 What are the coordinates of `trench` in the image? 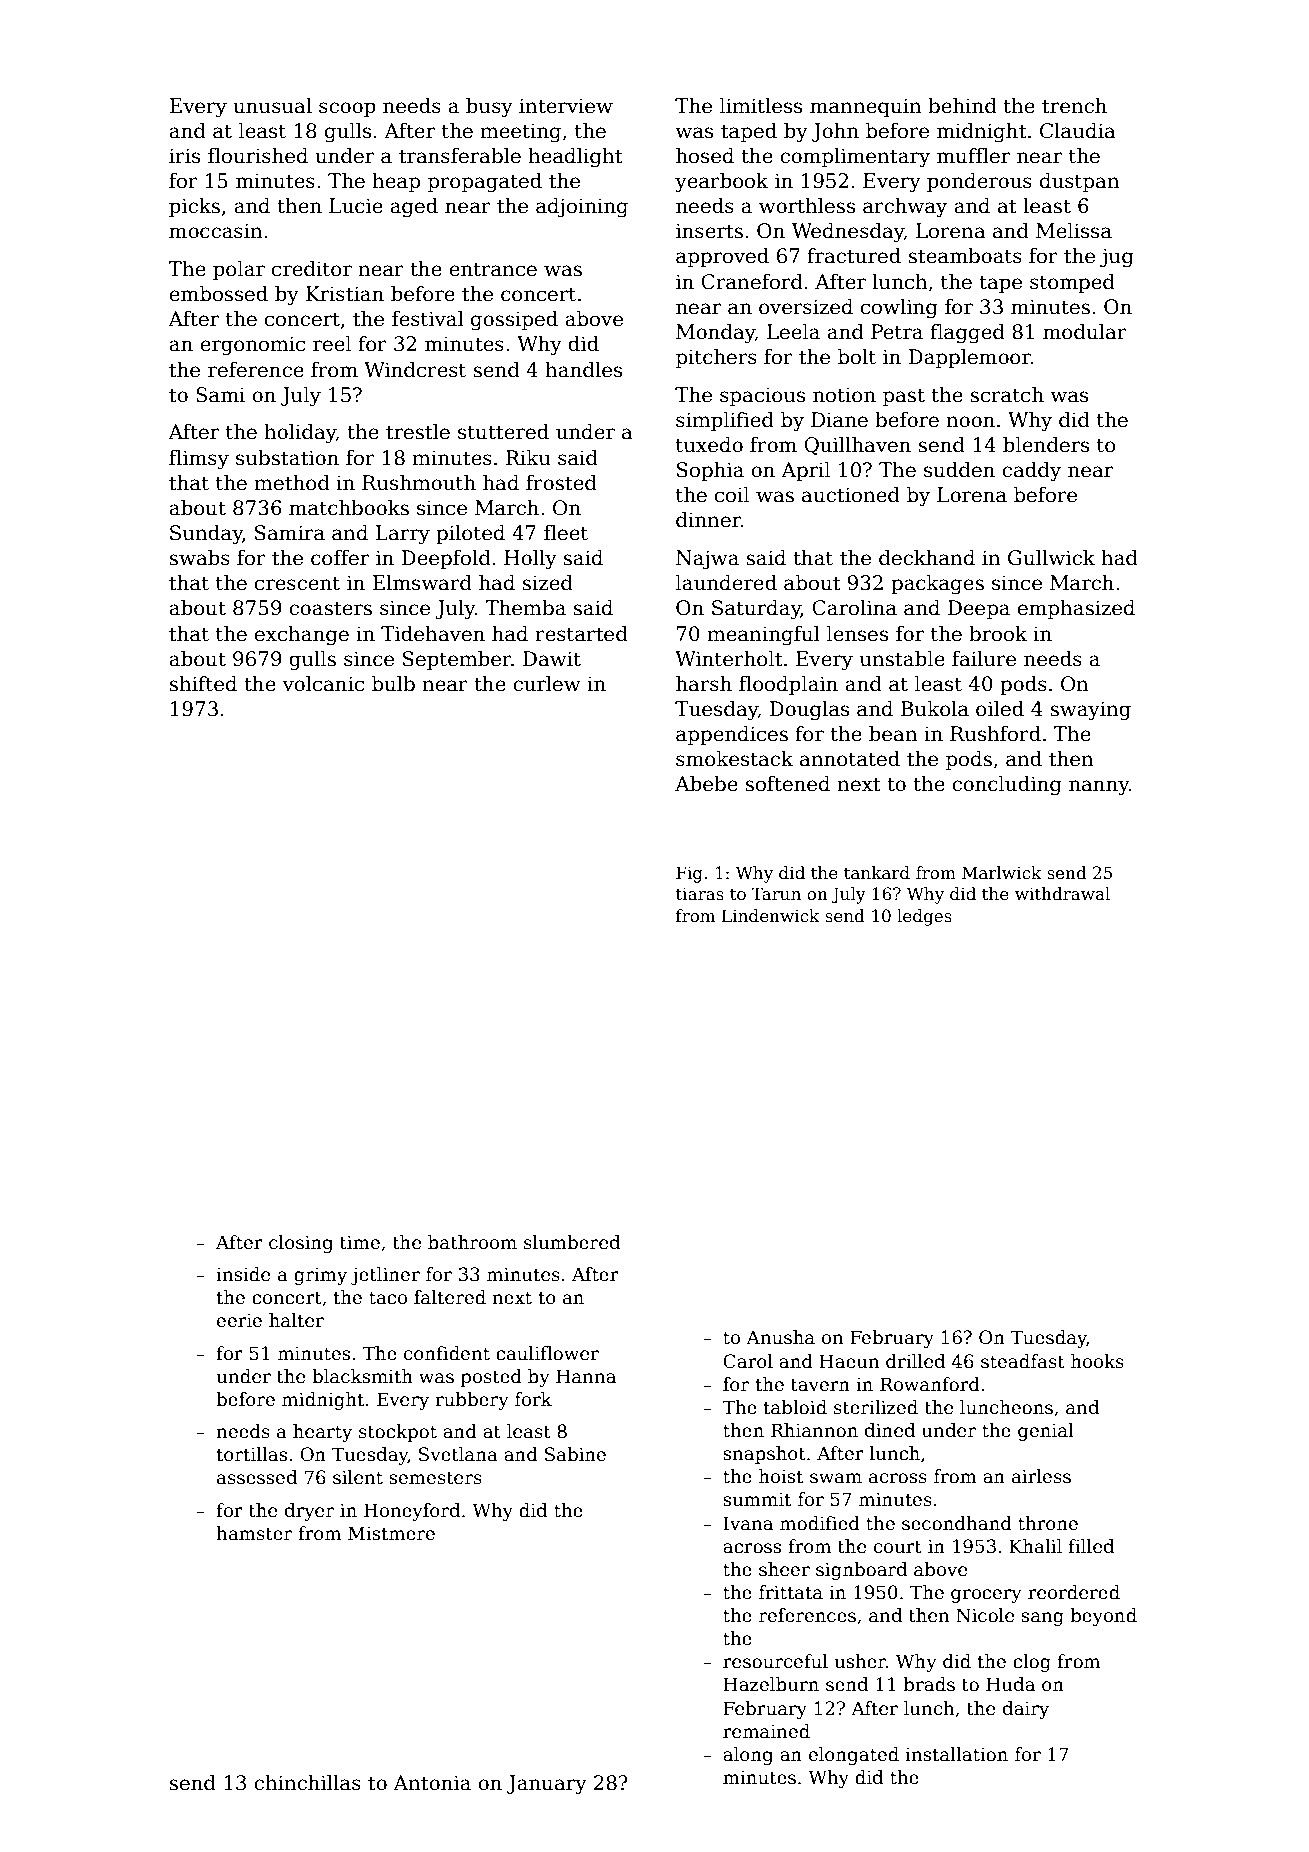 It's located at (1074, 106).
